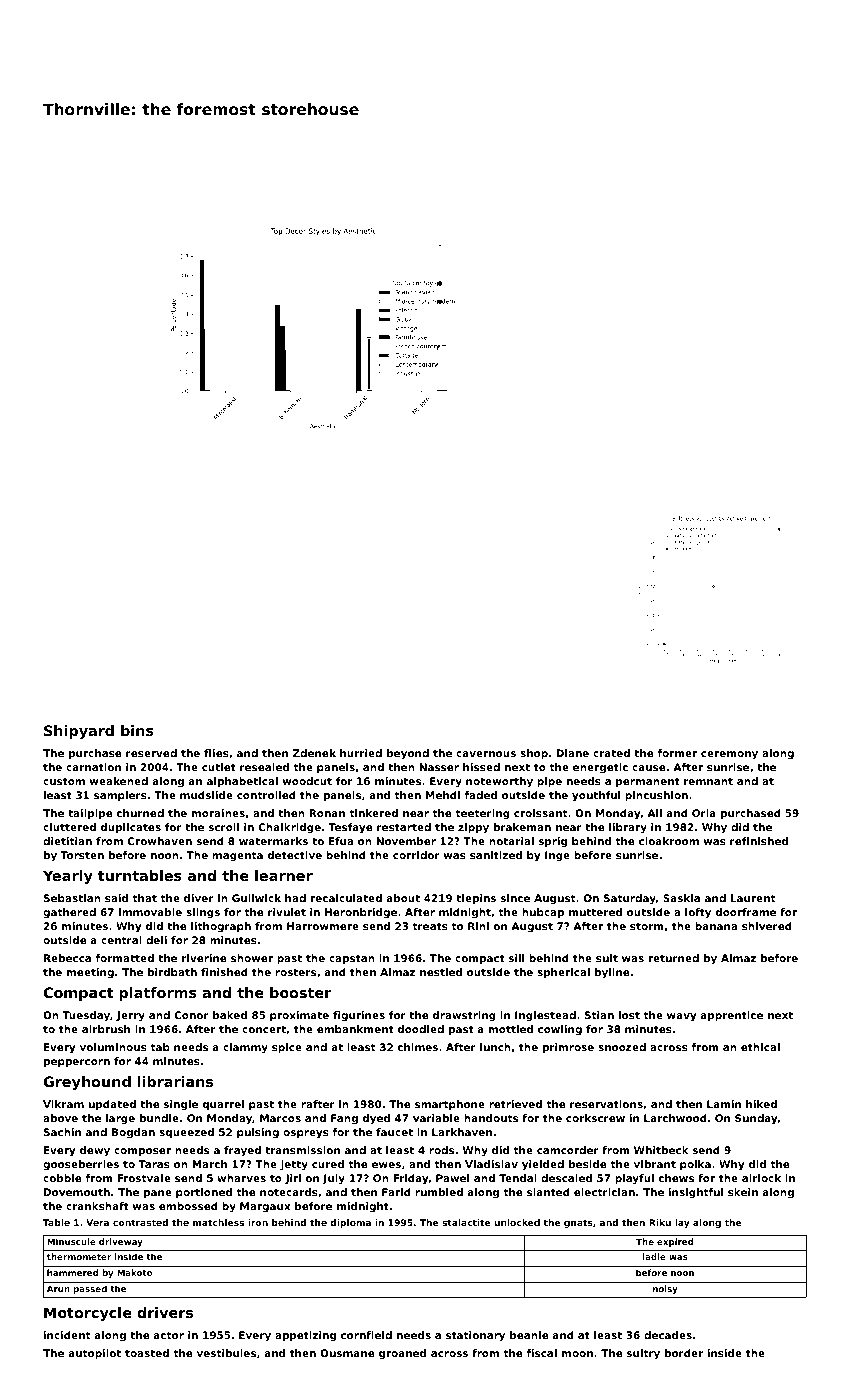  What do you see at coordinates (655, 1164) in the document?
I see `vibrant` at bounding box center [655, 1164].
